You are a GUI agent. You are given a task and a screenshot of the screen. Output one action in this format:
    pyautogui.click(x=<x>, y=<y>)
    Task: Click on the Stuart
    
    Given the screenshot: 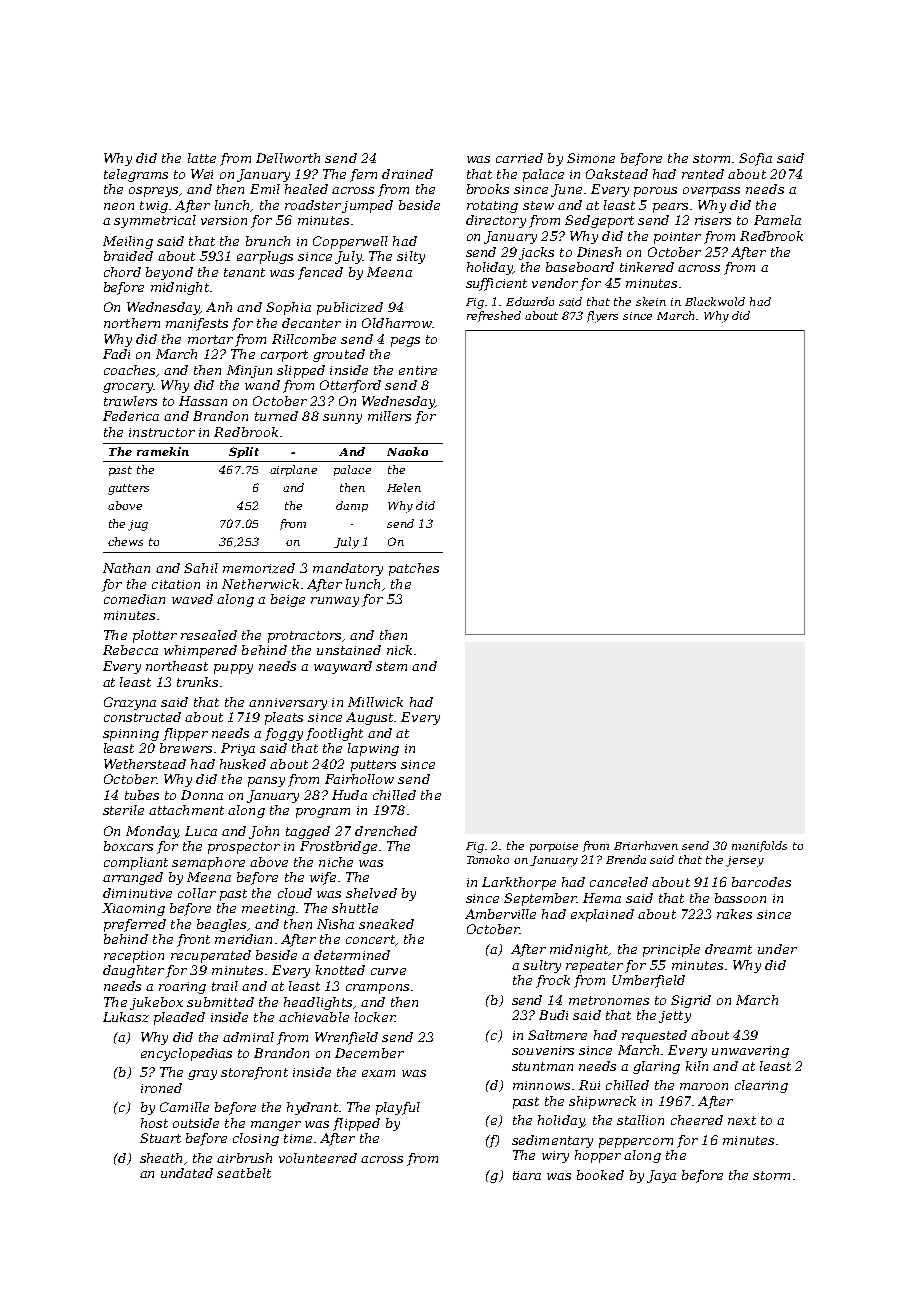 What is the action you would take?
    pyautogui.click(x=160, y=1138)
